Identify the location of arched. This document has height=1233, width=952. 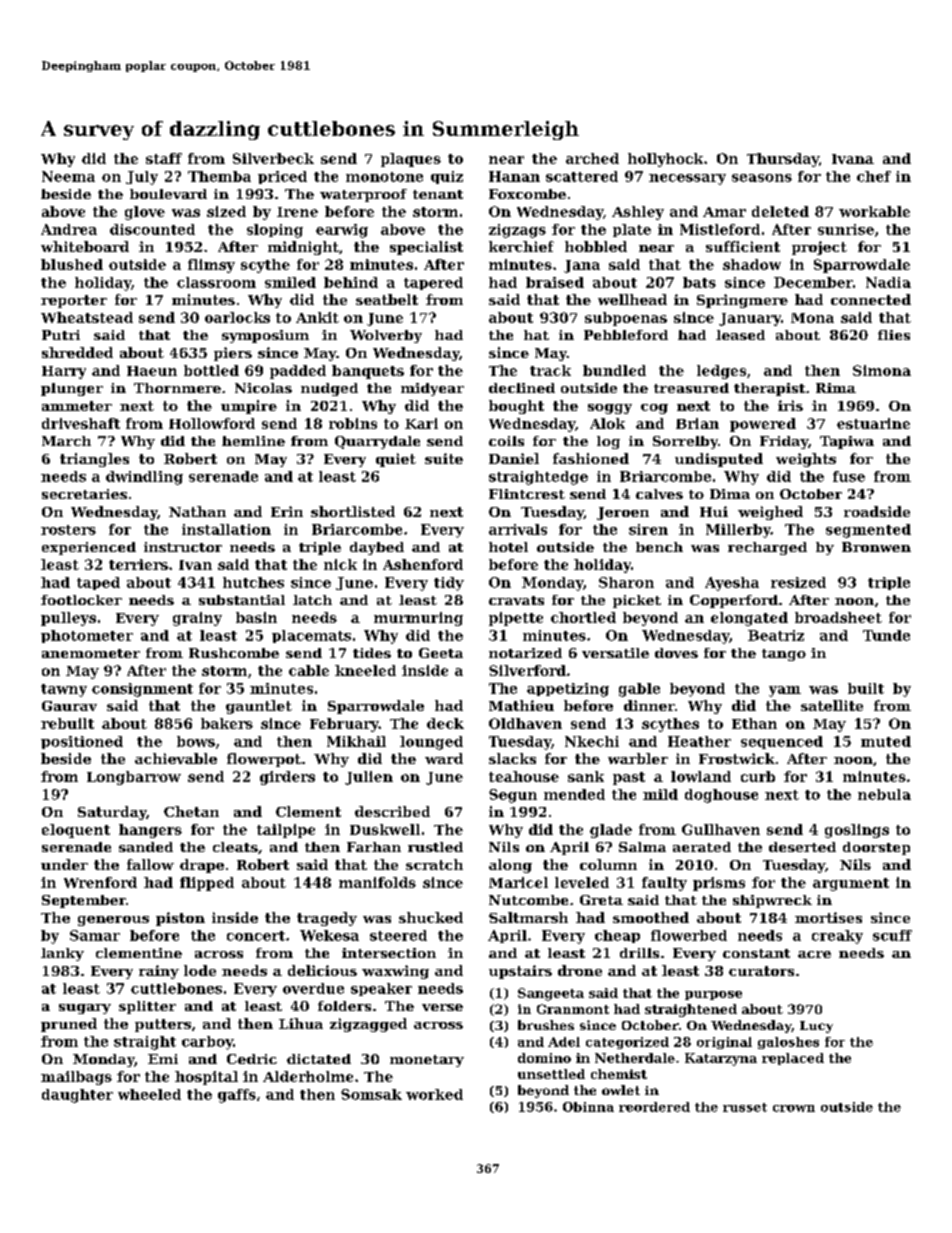
(592, 158).
